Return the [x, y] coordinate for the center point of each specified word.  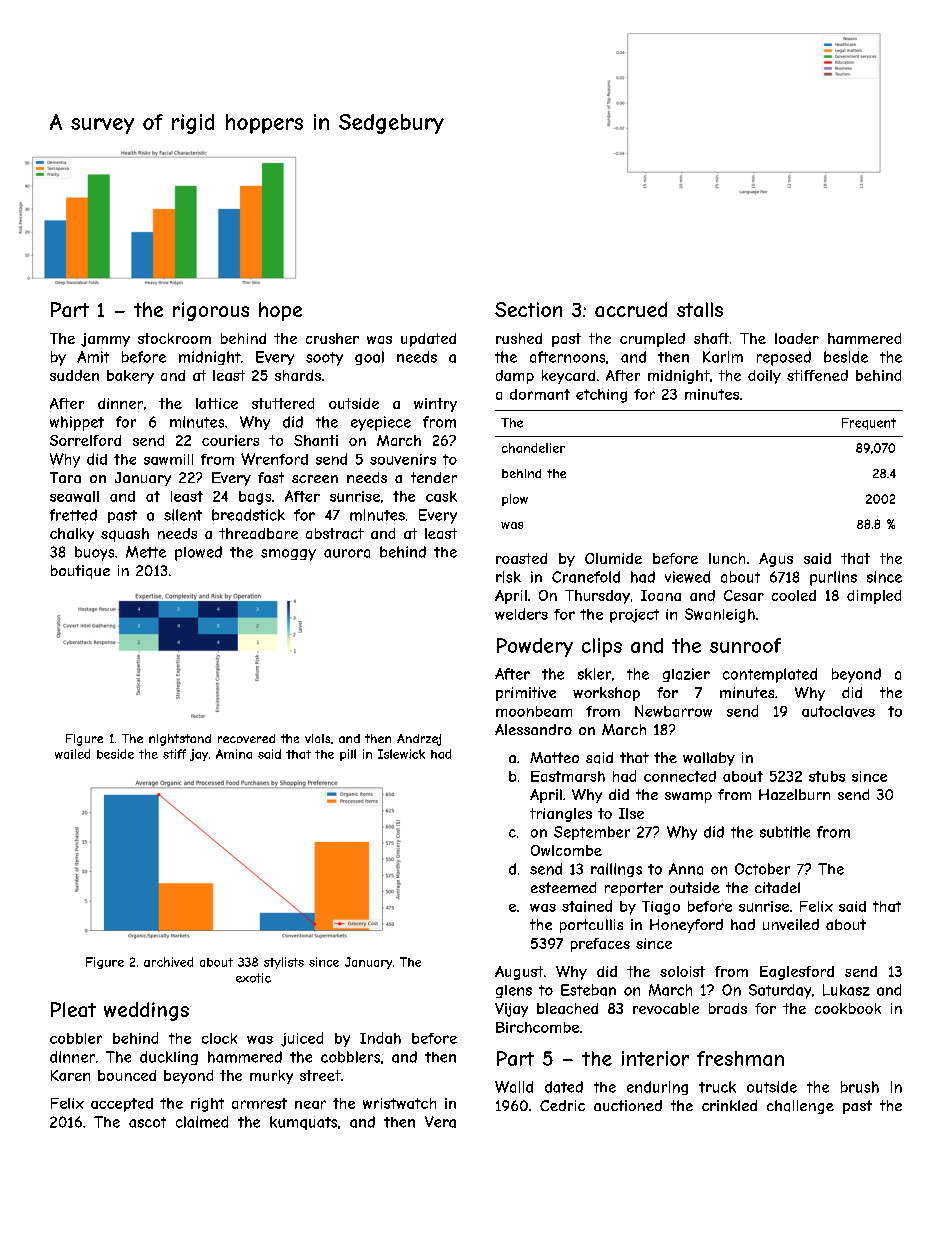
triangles [561, 815]
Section [528, 309]
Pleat [73, 1009]
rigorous [211, 311]
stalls [700, 309]
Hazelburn [794, 794]
